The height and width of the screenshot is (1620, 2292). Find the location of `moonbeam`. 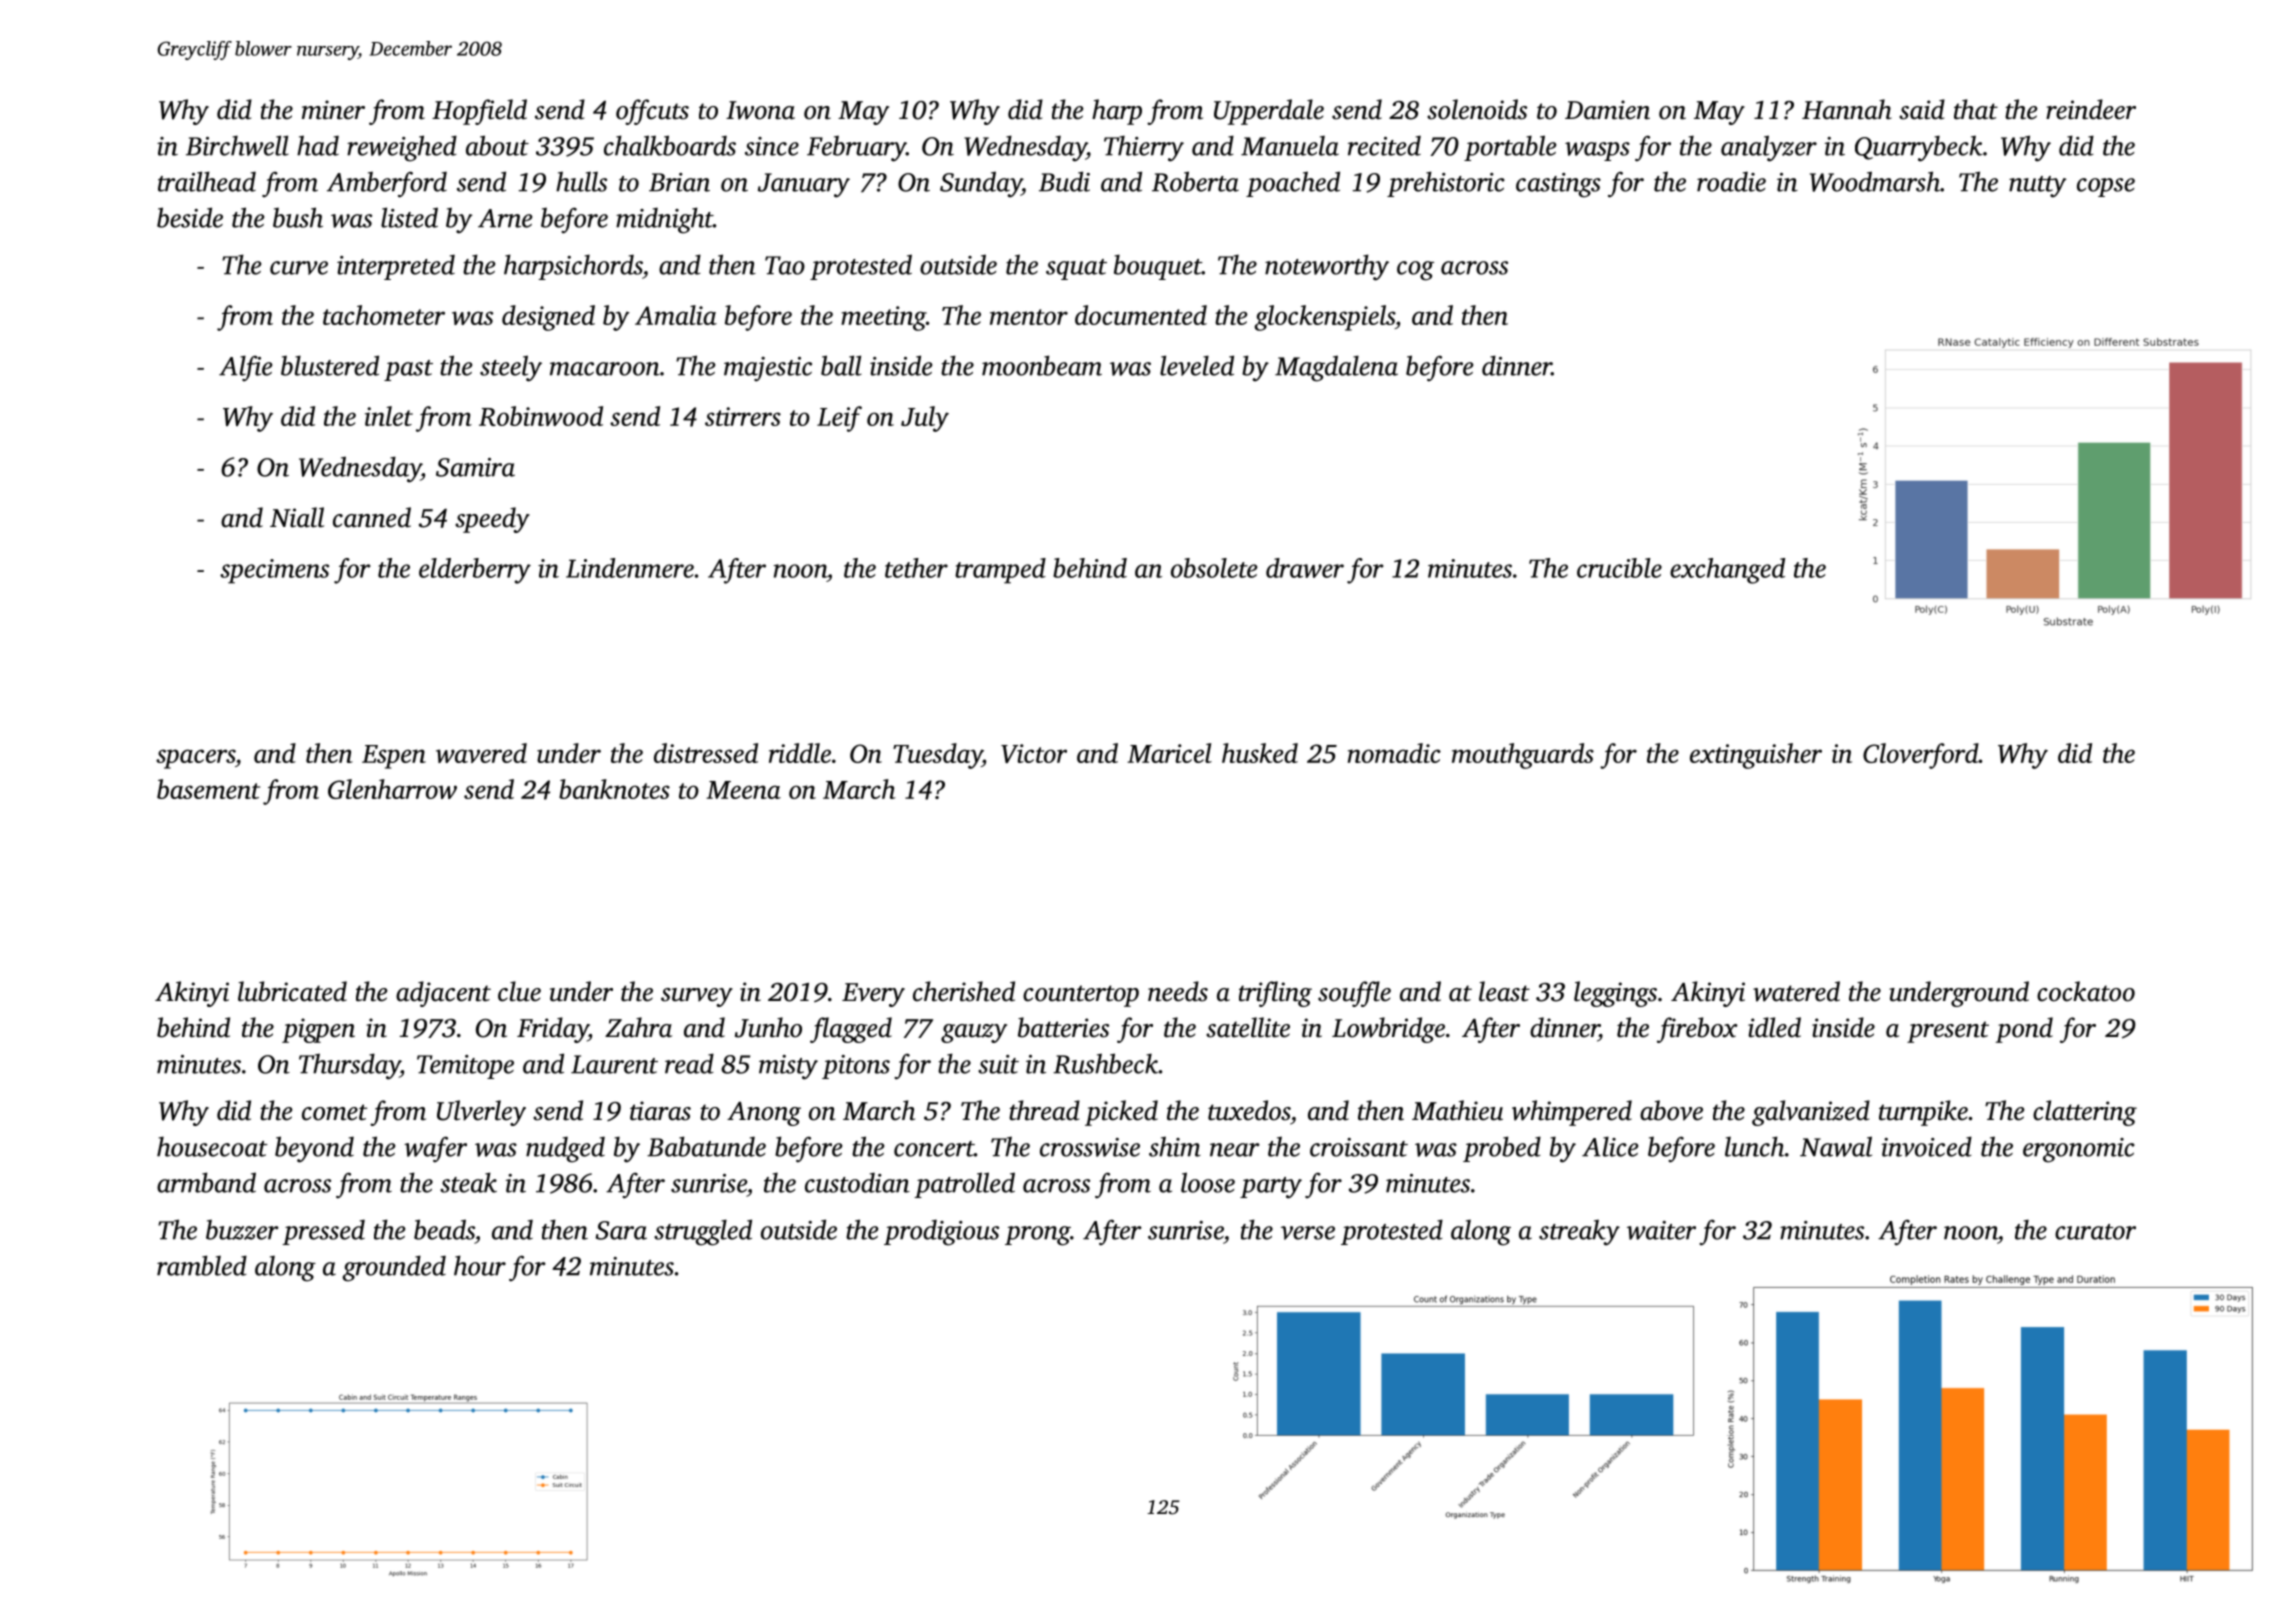

moonbeam is located at coordinates (1042, 365).
